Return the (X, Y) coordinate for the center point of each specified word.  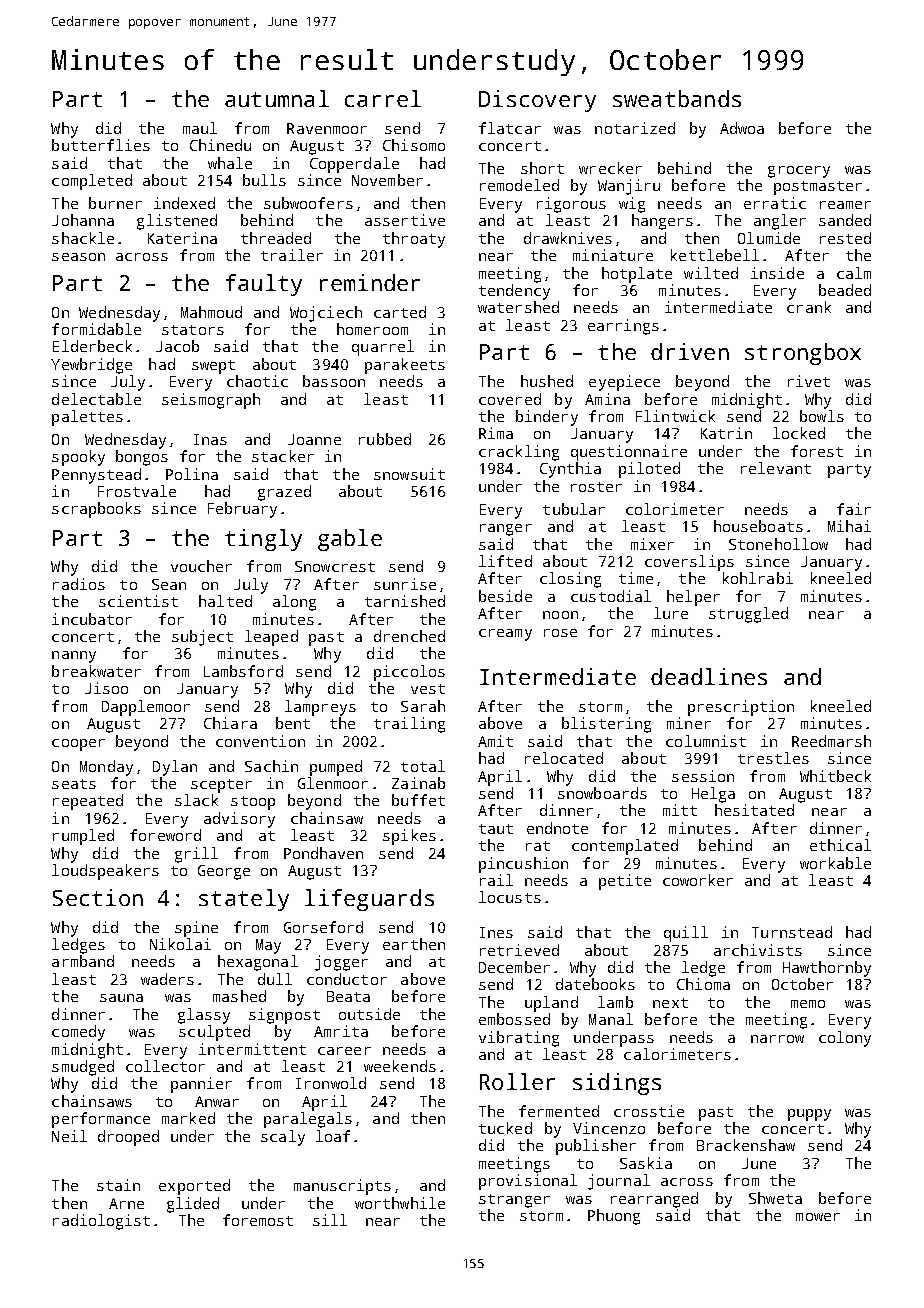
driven (690, 351)
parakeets (405, 366)
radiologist (101, 1222)
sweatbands (677, 98)
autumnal (277, 98)
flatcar (510, 128)
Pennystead (96, 476)
